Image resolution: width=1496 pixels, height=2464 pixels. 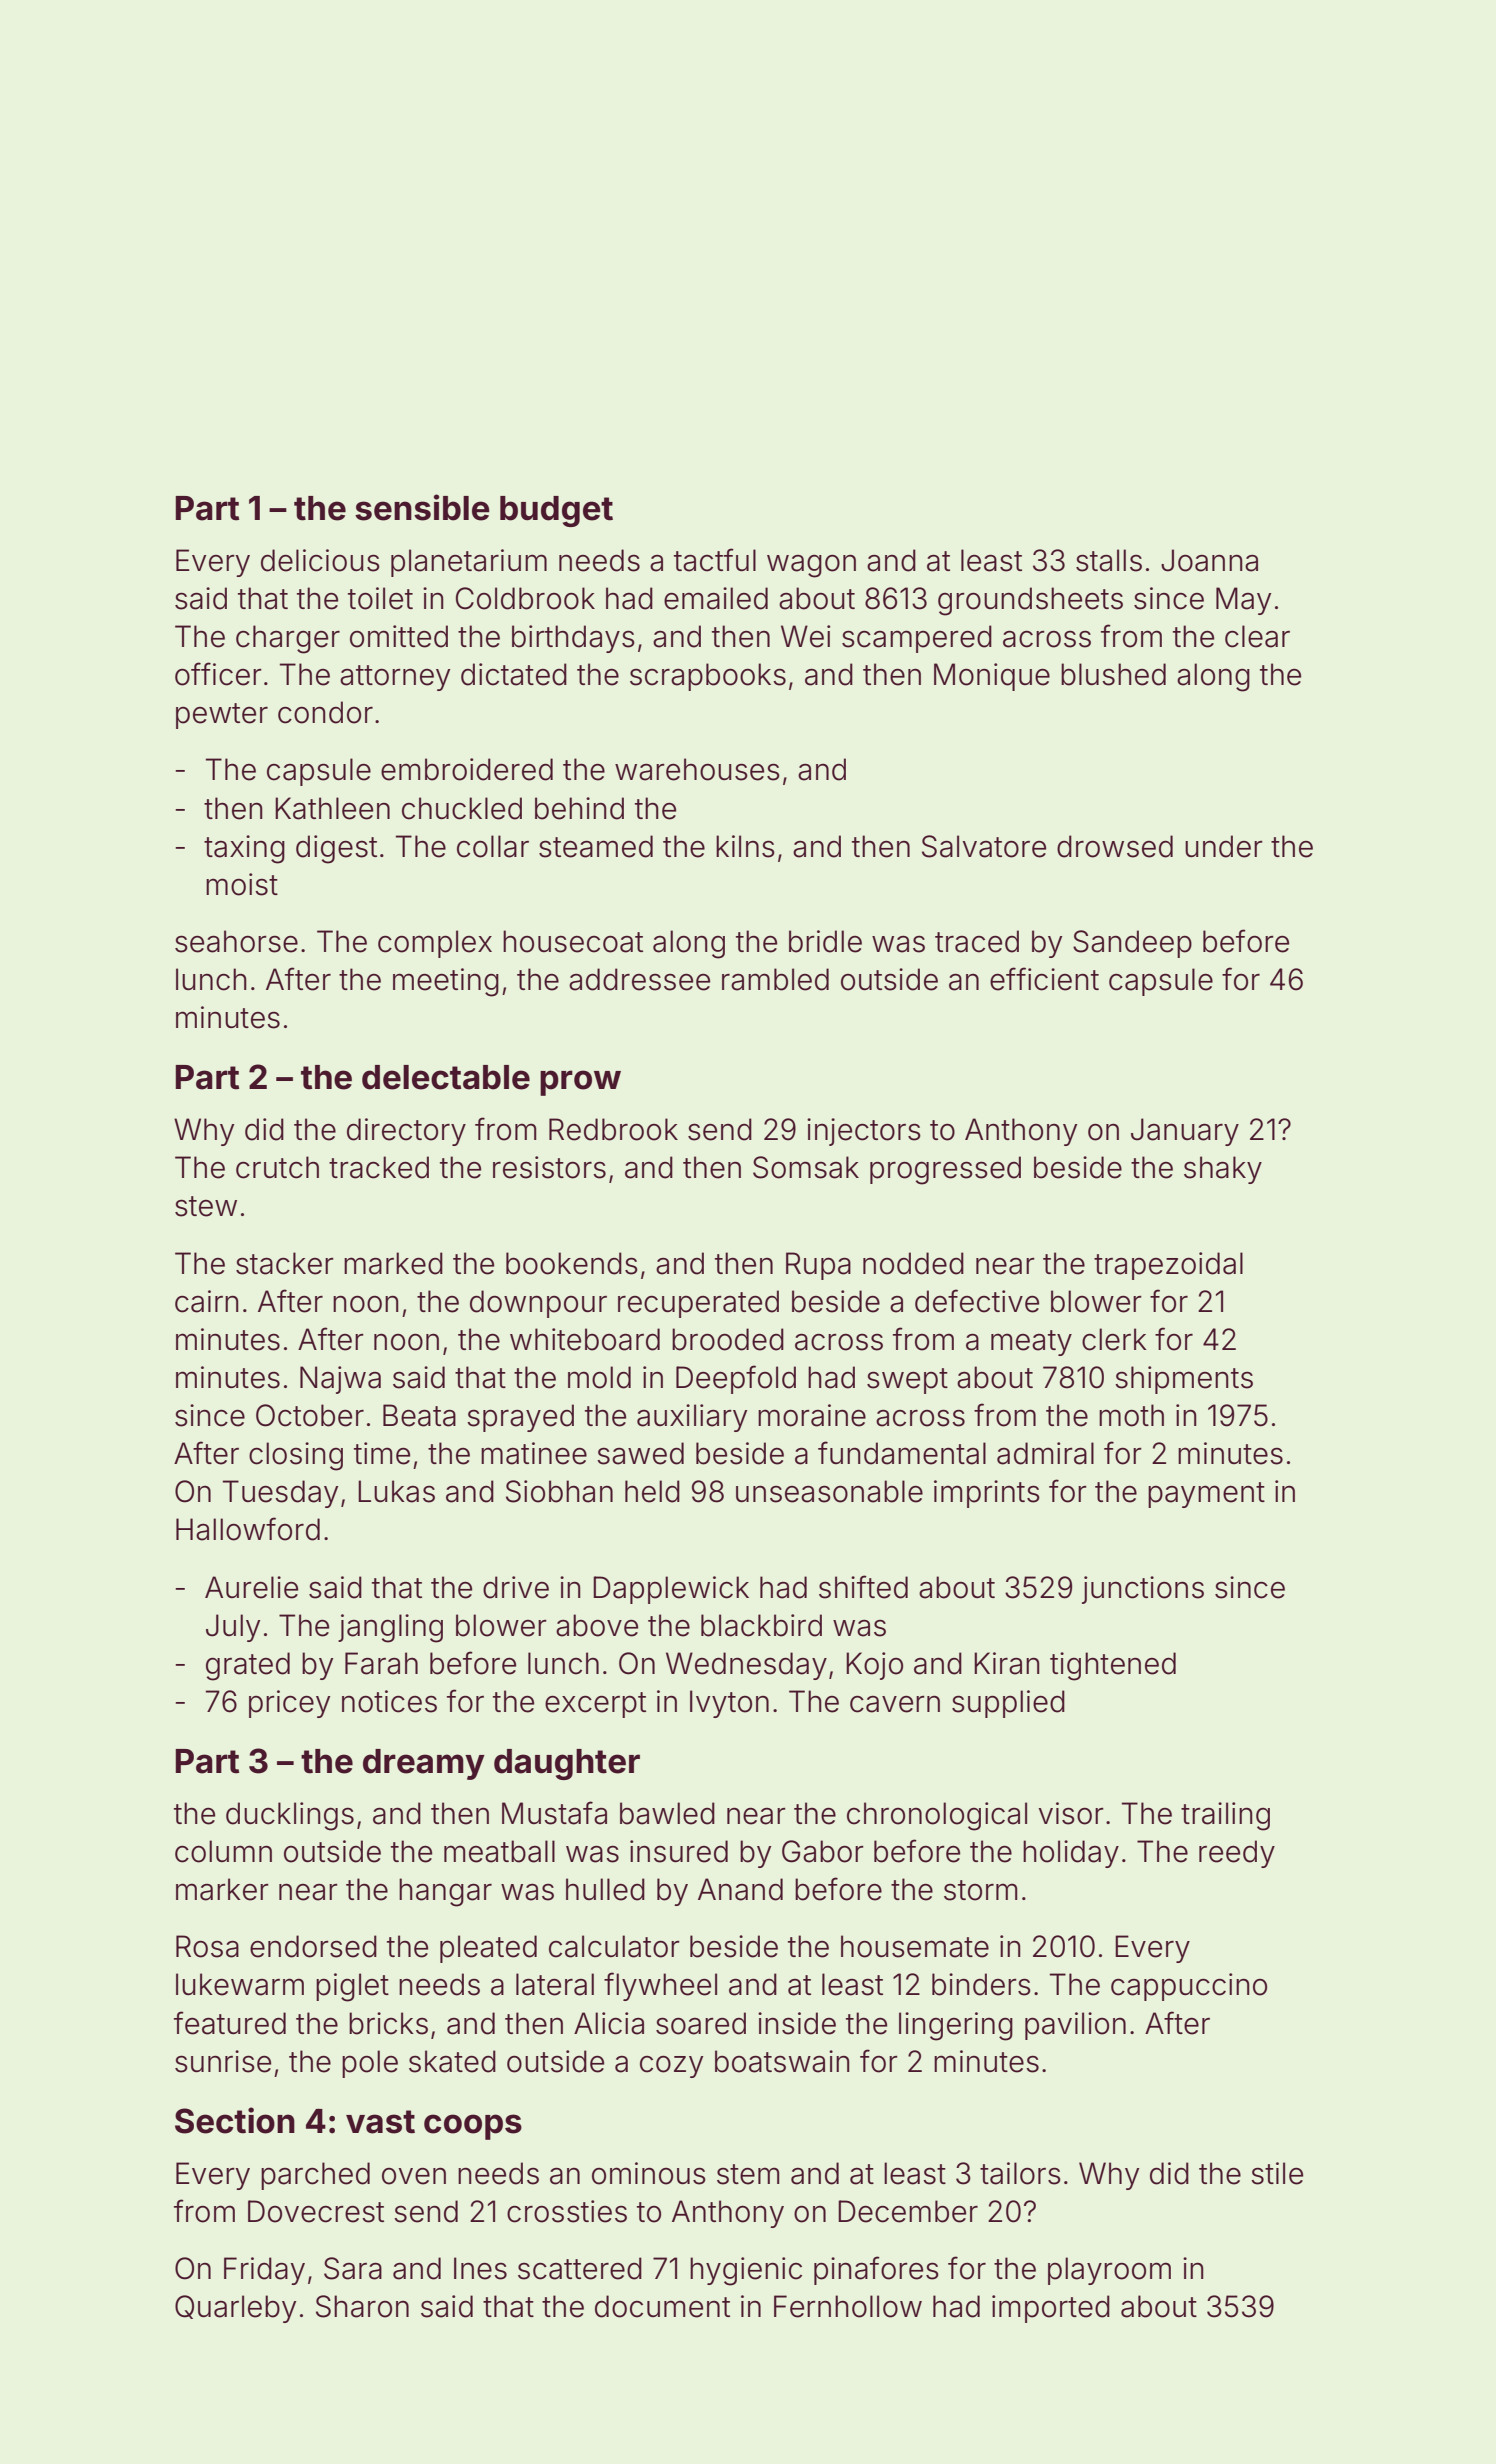 I want to click on wagon, so click(x=811, y=566).
